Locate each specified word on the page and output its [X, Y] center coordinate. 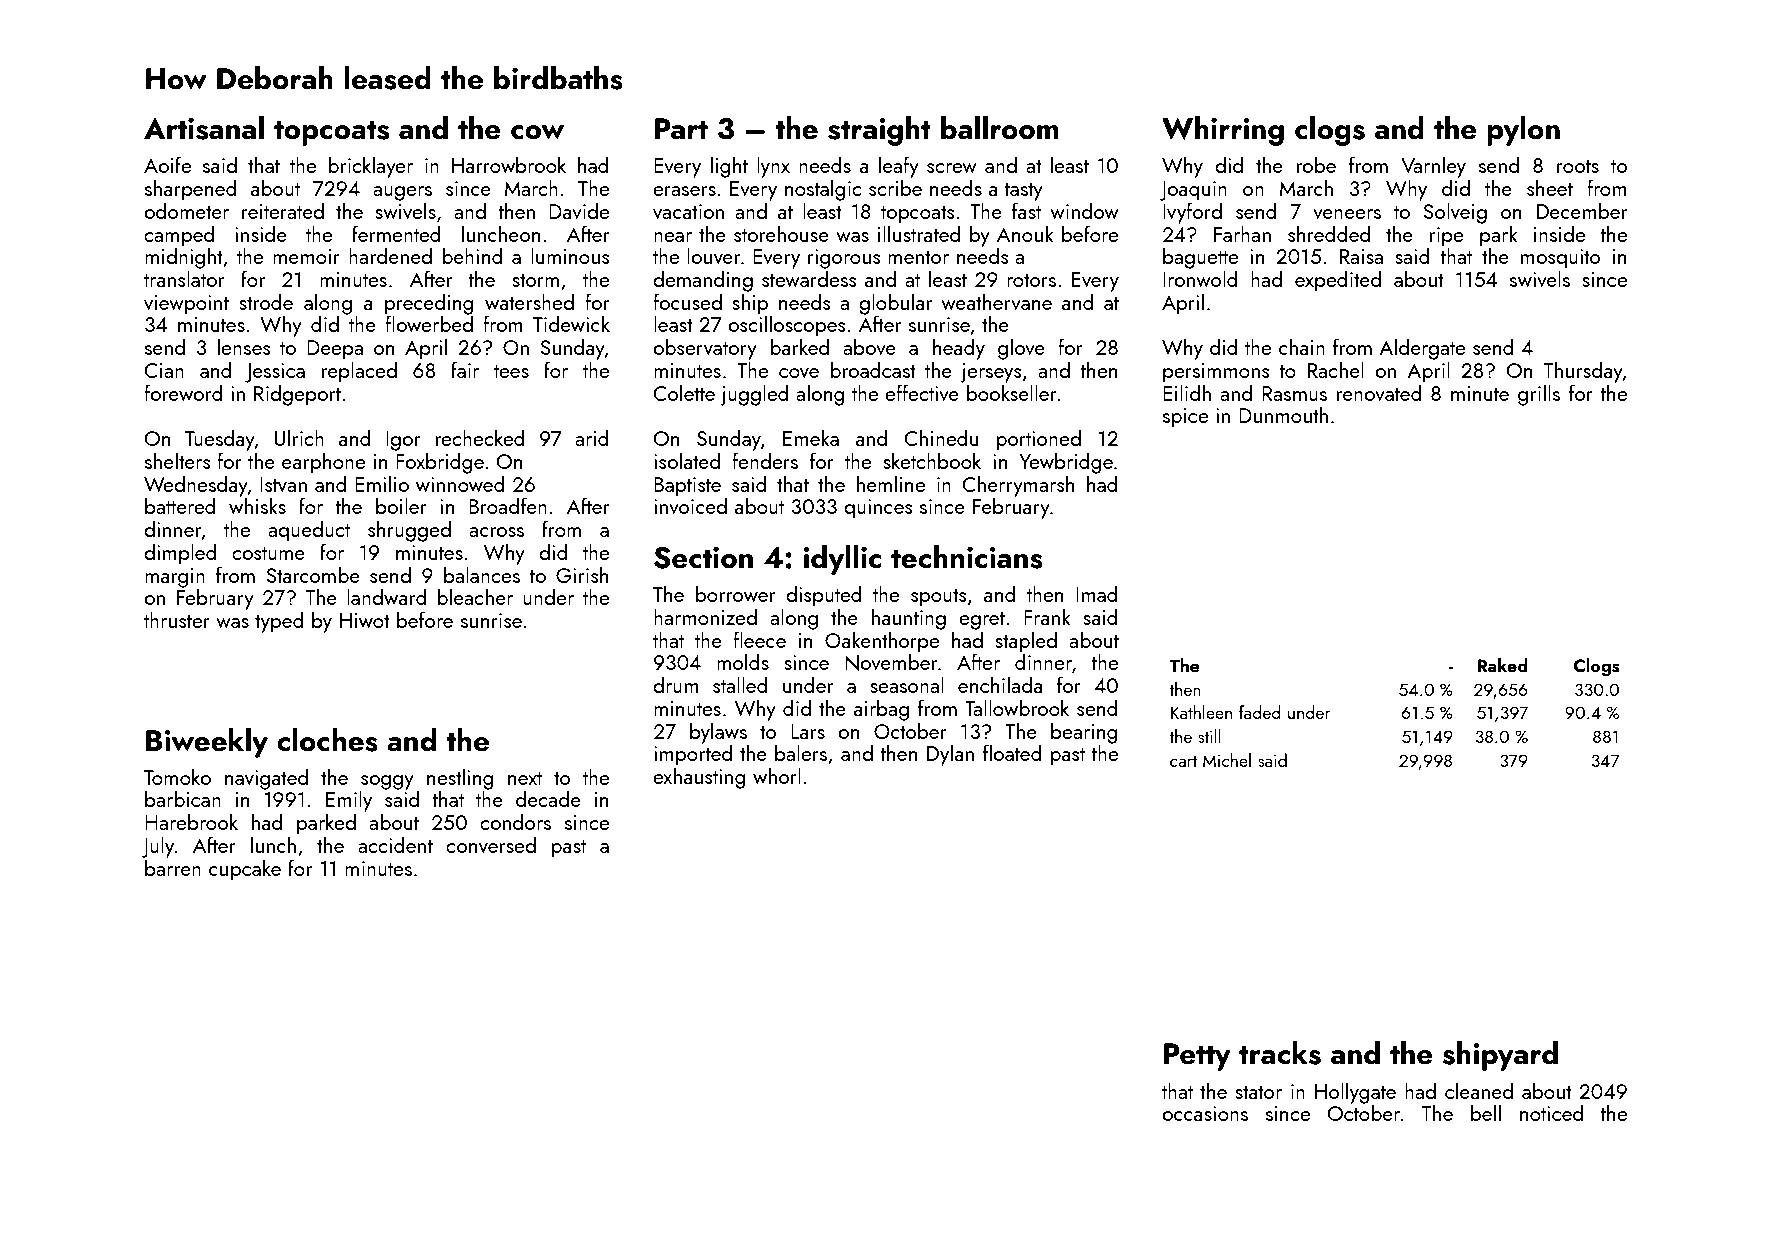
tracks [1280, 1053]
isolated [687, 460]
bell [1486, 1112]
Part [681, 129]
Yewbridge [1066, 463]
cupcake [245, 870]
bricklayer [370, 167]
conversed [491, 844]
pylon [1523, 131]
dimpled [180, 554]
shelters [177, 460]
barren [173, 867]
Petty [1197, 1057]
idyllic [842, 560]
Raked [1502, 665]
